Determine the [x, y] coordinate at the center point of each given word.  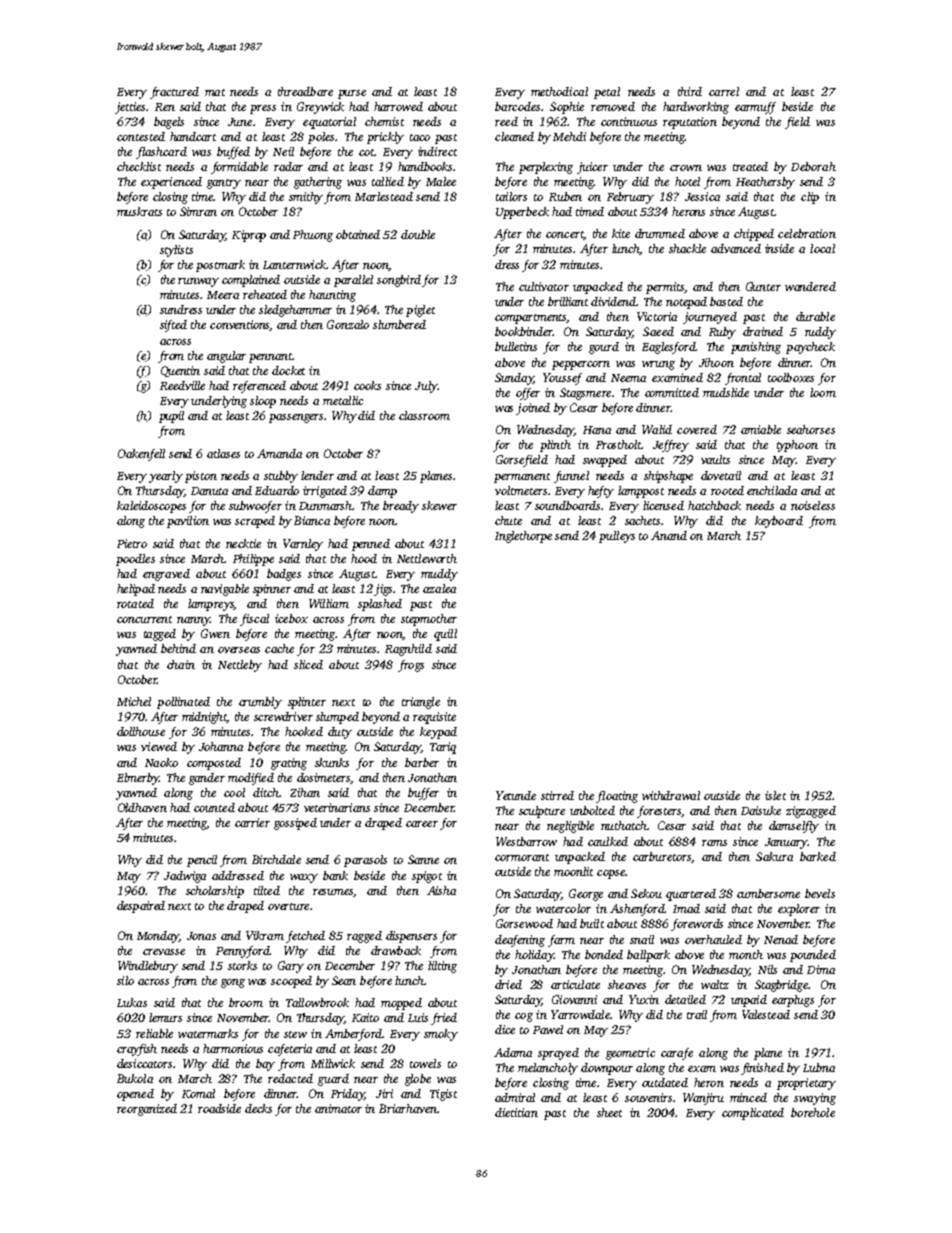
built [592, 923]
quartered [691, 895]
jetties [130, 108]
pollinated [183, 703]
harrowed [398, 106]
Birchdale [276, 859]
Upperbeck [522, 213]
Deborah [813, 166]
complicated [753, 1114]
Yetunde [516, 795]
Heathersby [765, 183]
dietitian [516, 1112]
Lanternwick [294, 264]
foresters [659, 812]
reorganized [147, 1110]
